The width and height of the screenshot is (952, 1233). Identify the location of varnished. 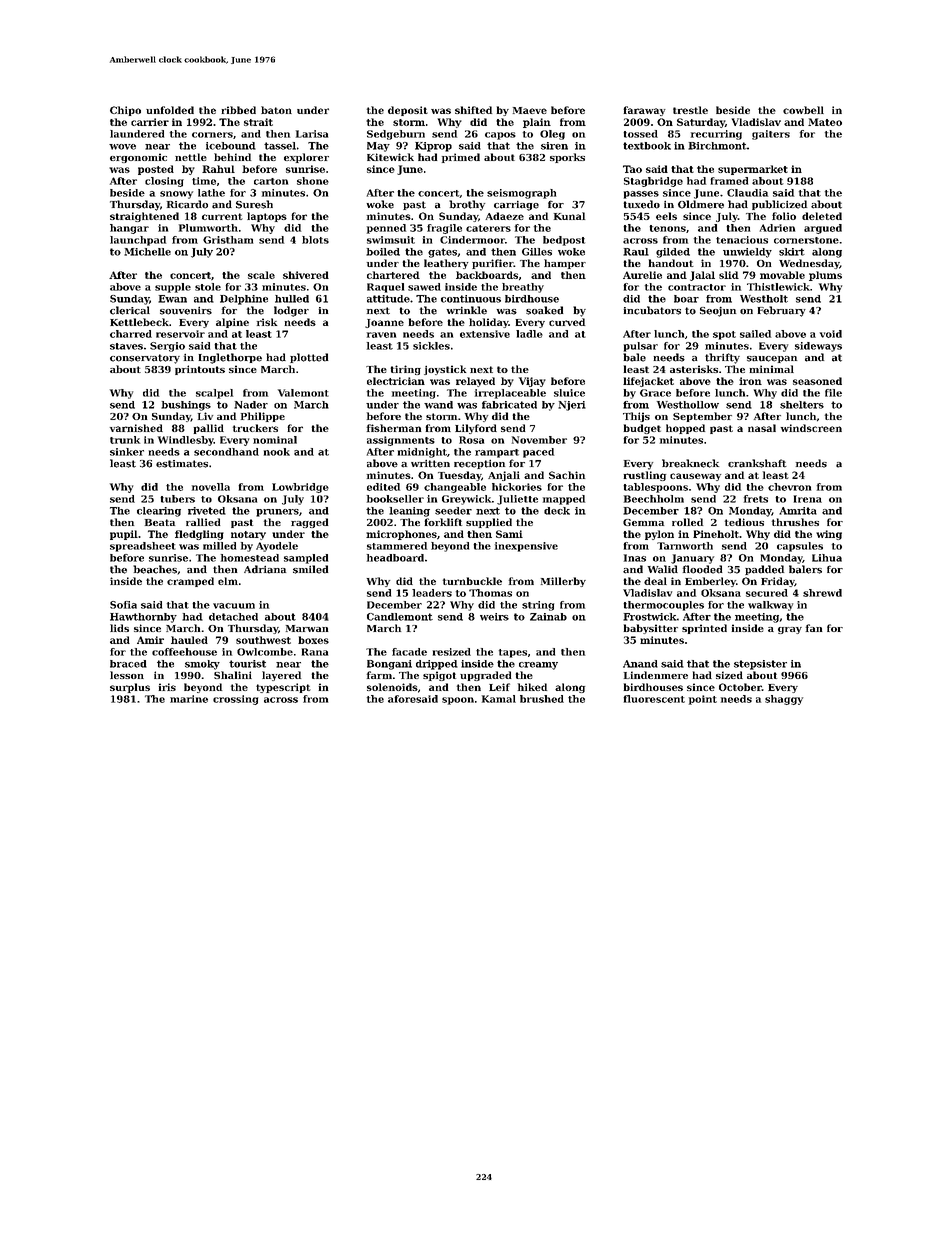
(136, 428).
